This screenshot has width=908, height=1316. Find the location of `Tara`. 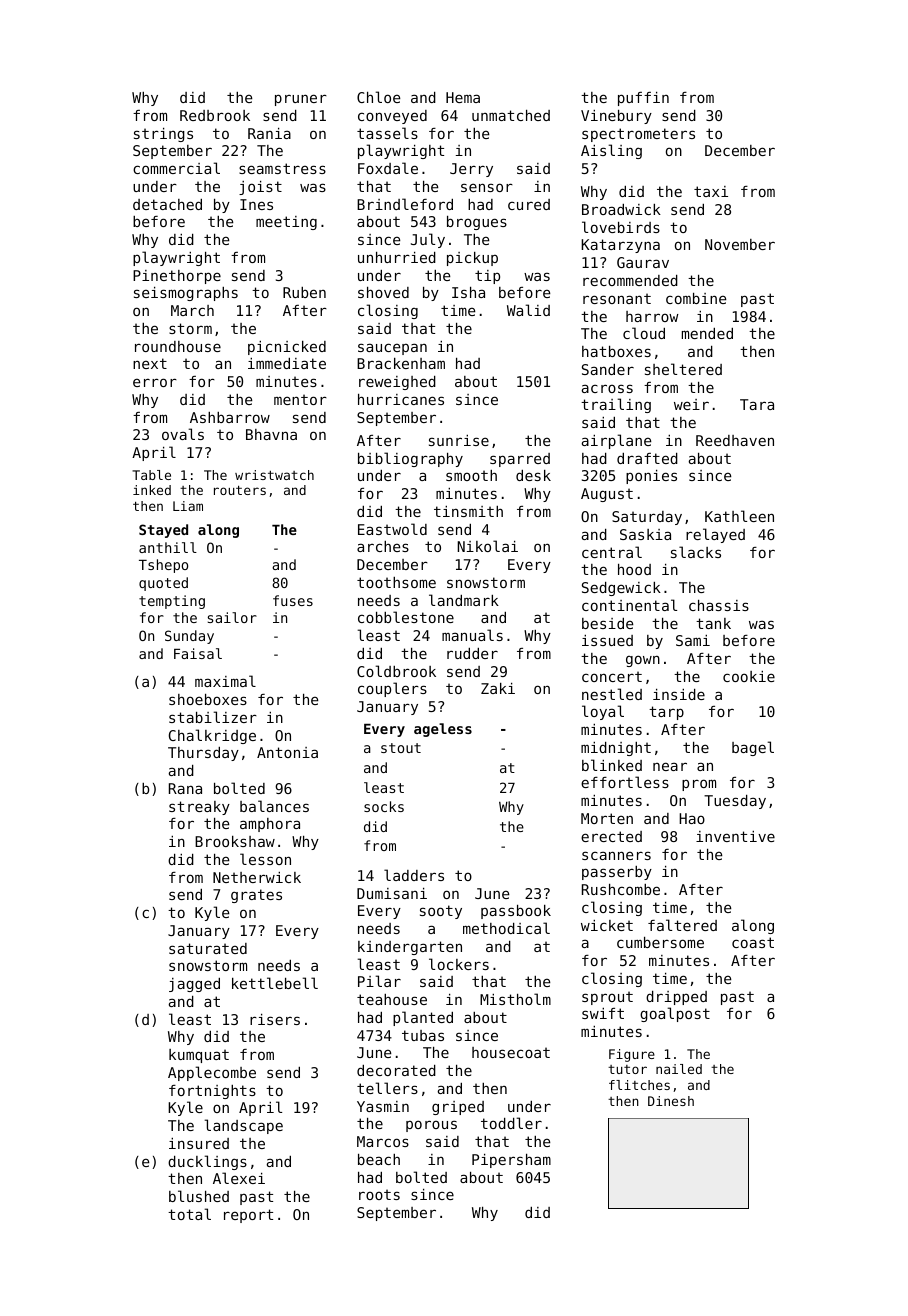

Tara is located at coordinates (757, 404).
